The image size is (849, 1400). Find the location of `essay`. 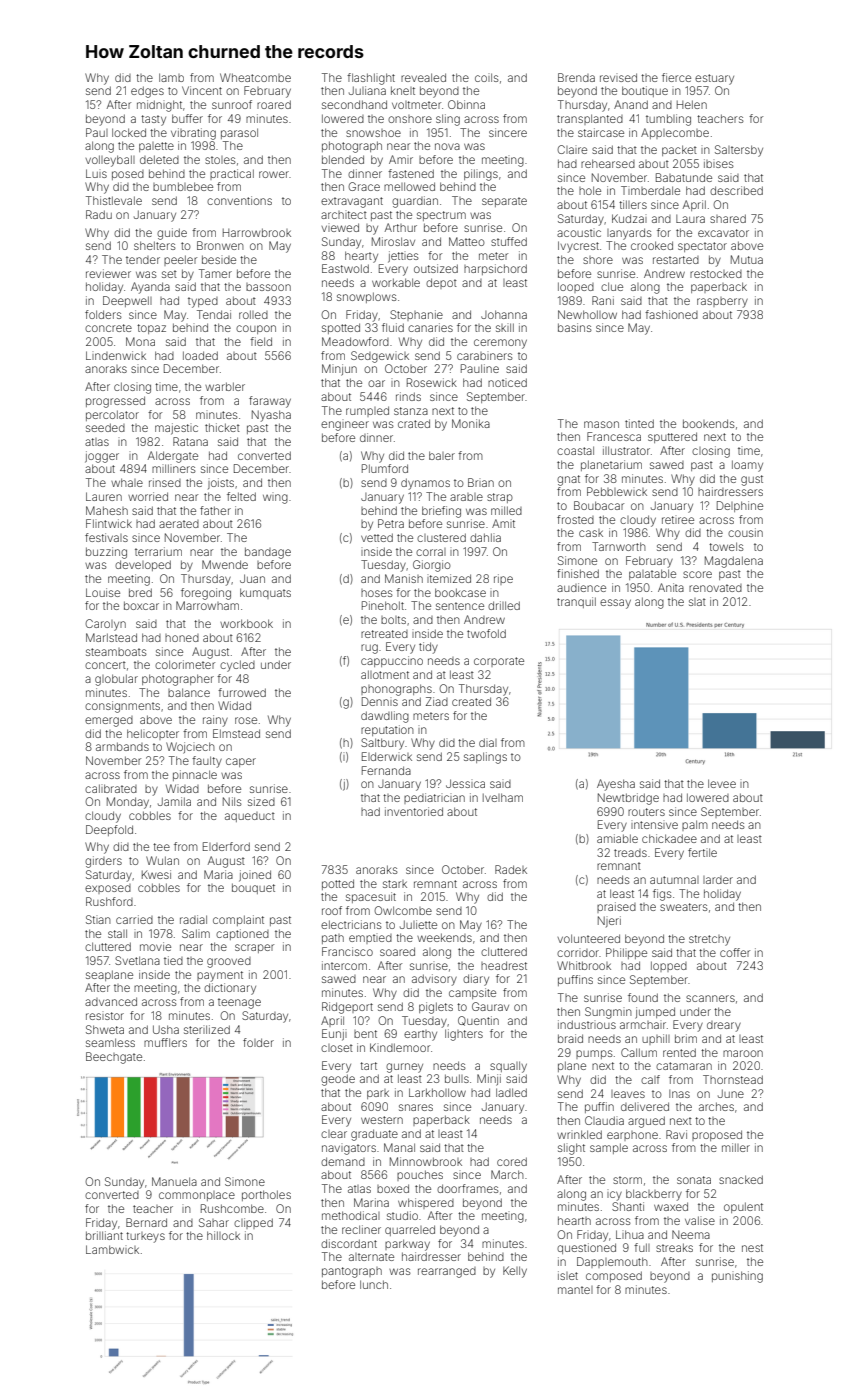

essay is located at coordinates (615, 604).
